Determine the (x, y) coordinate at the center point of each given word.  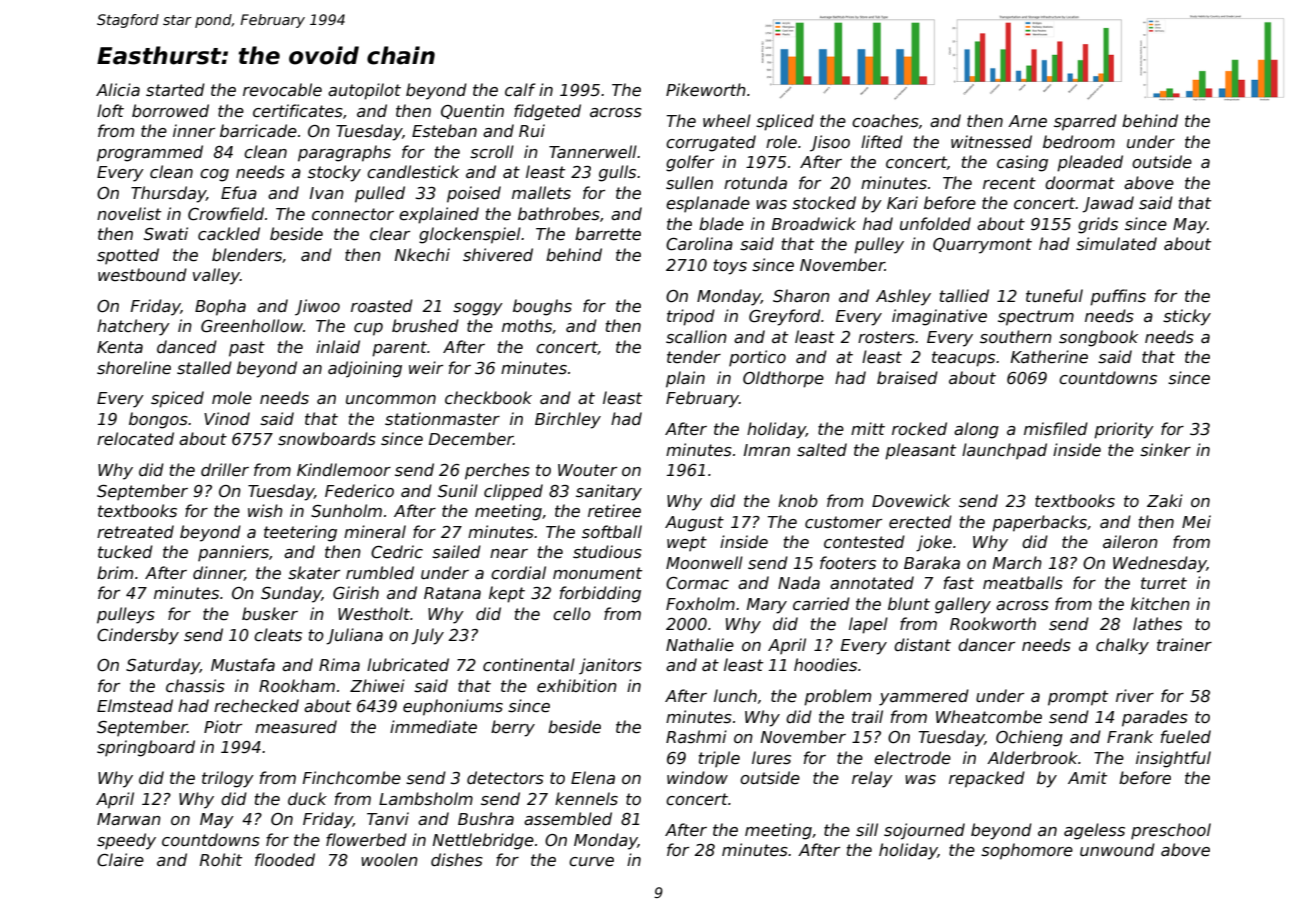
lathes (1157, 624)
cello (572, 614)
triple (719, 759)
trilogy (228, 779)
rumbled (380, 573)
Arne (1027, 121)
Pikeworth (706, 90)
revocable (282, 90)
